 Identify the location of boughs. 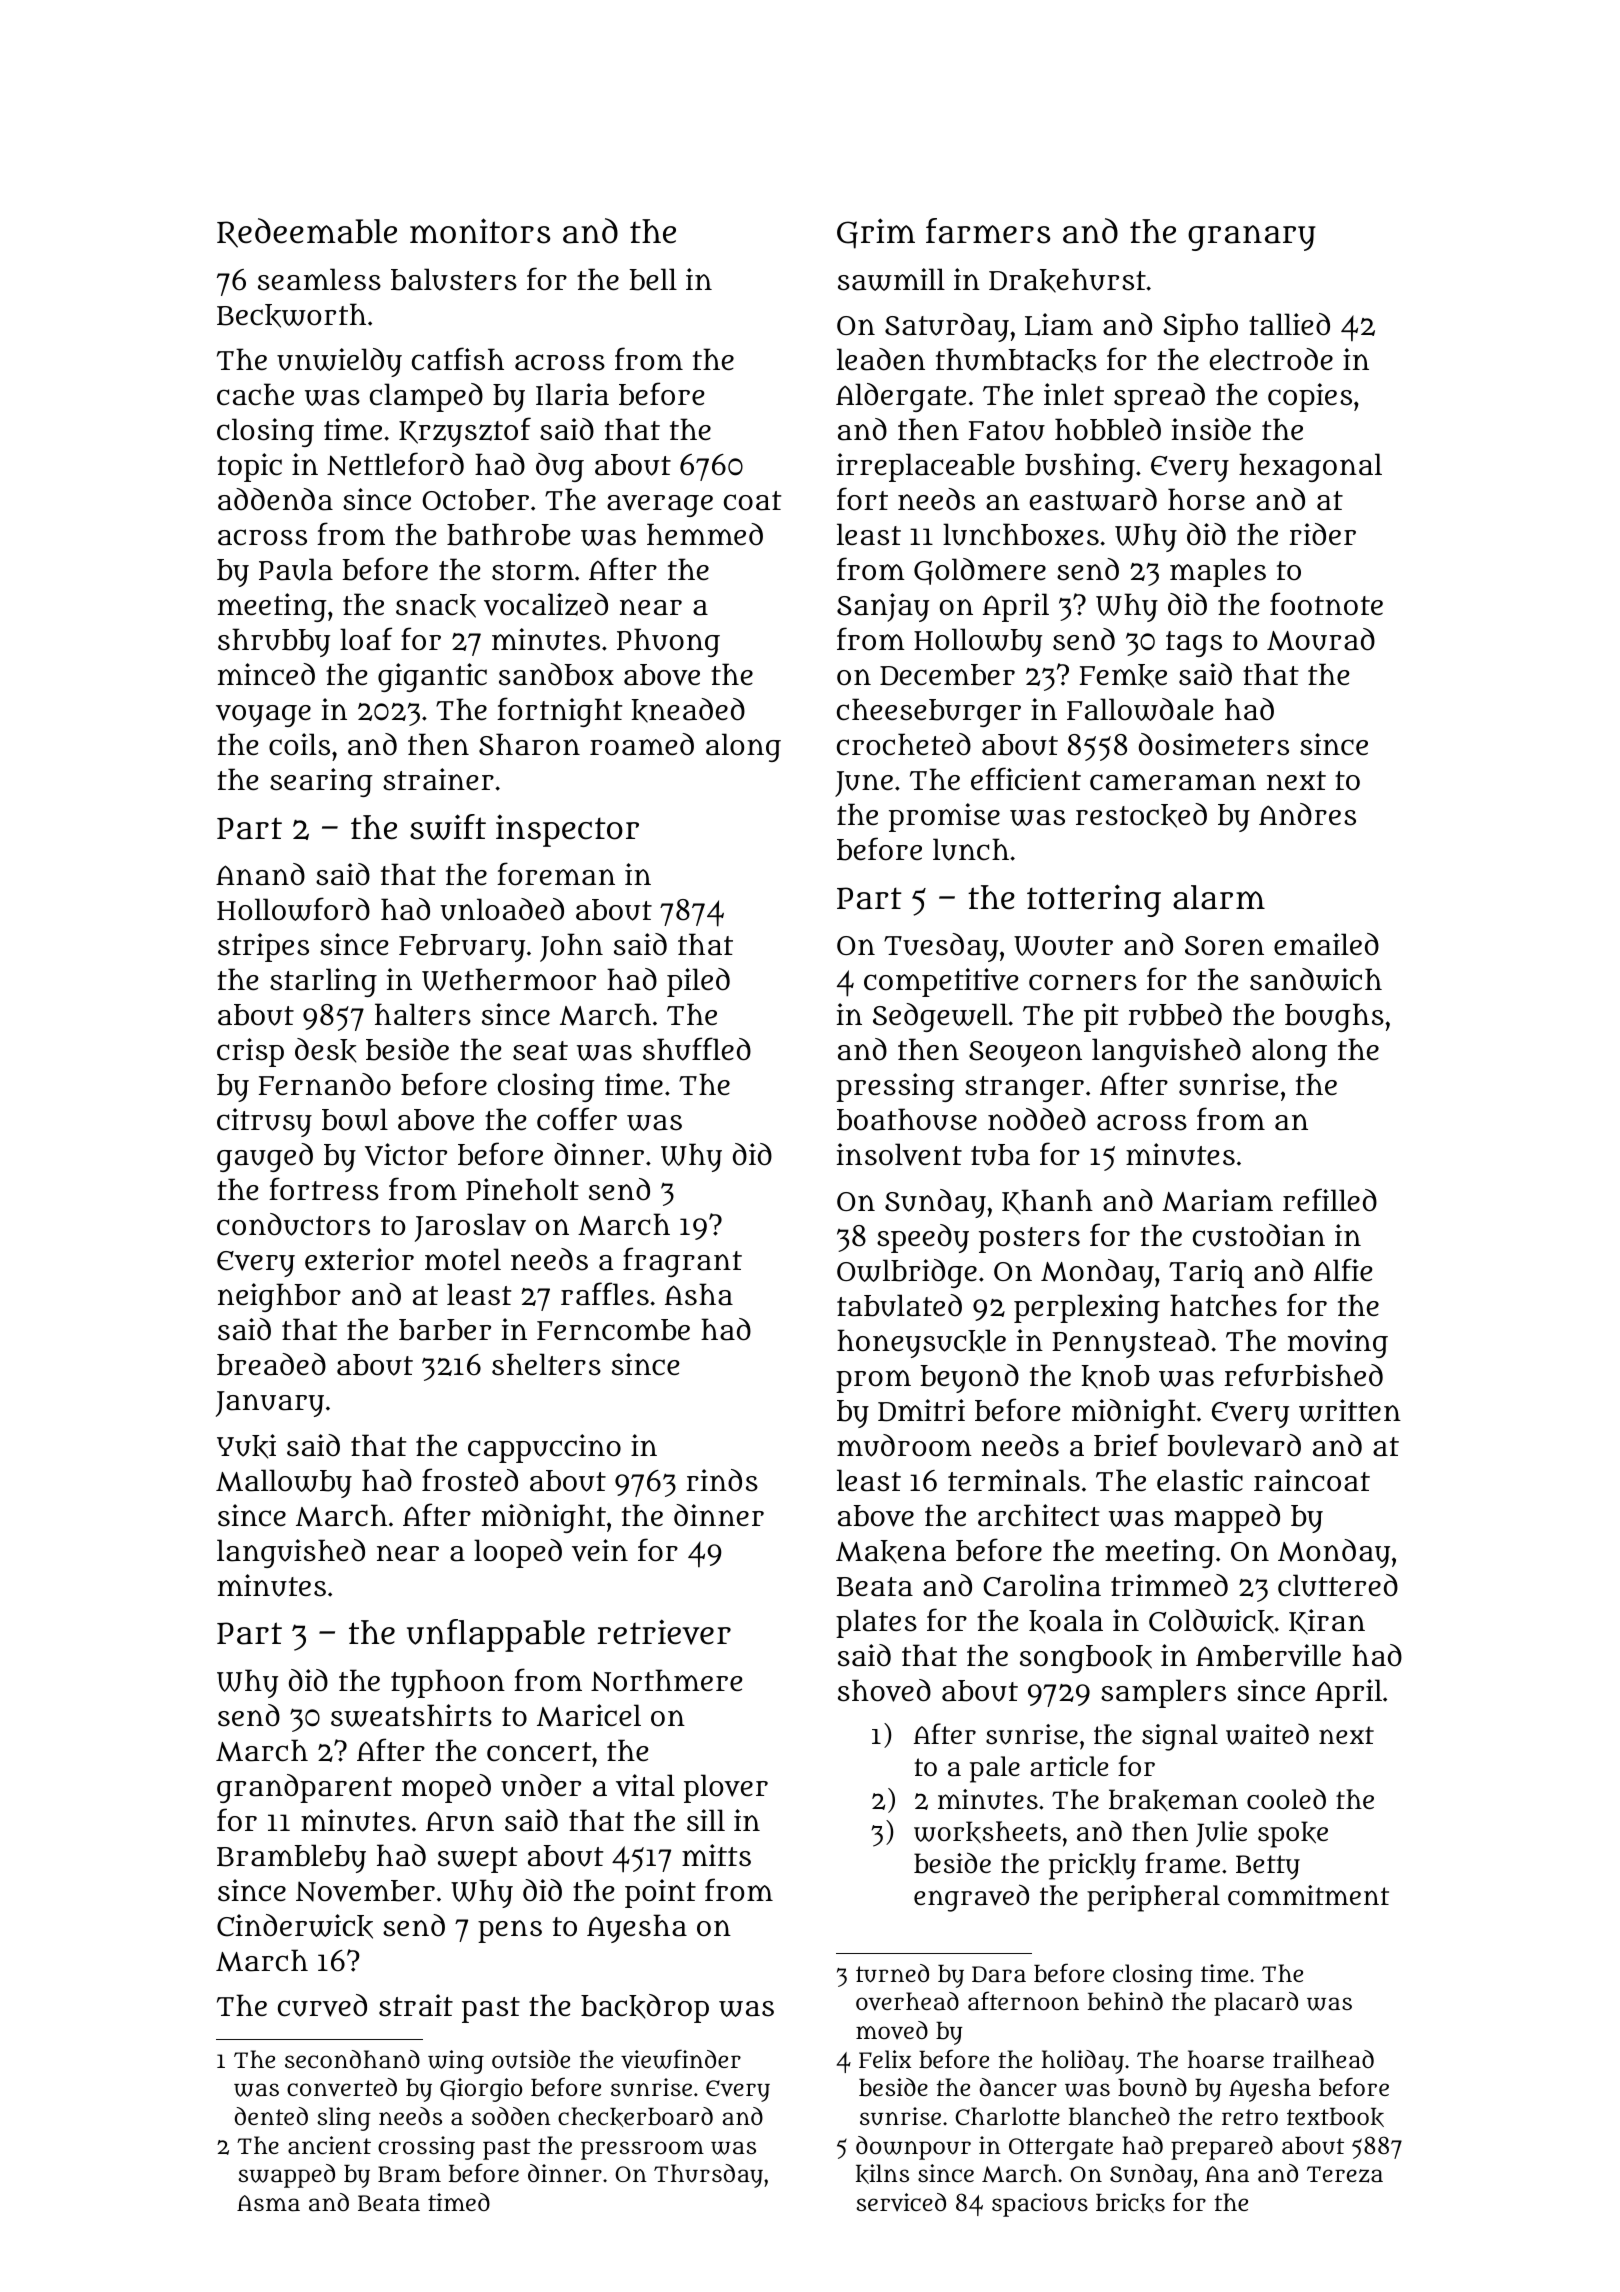
(1334, 1017).
